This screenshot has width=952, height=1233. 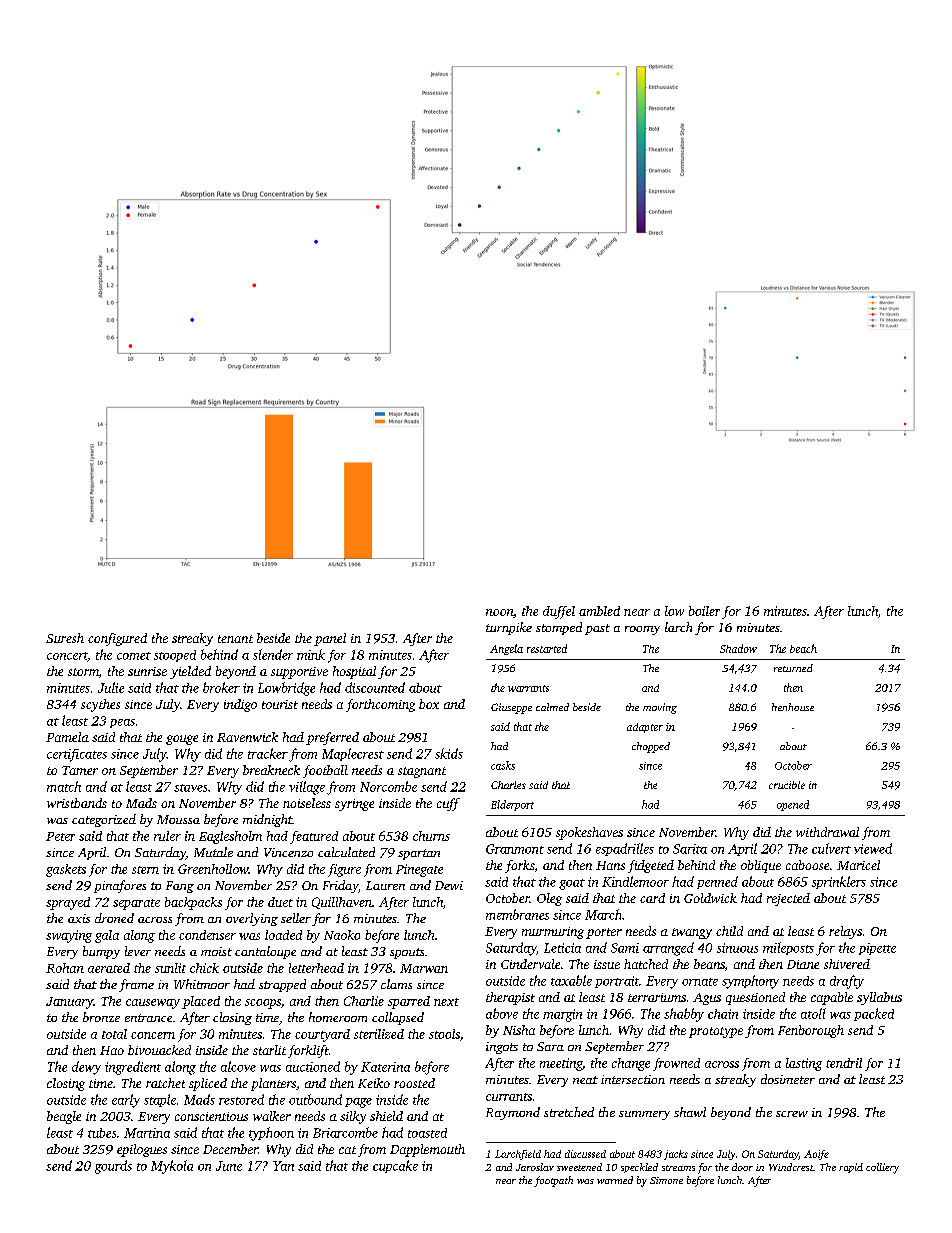 What do you see at coordinates (511, 708) in the screenshot?
I see `Giuseppe` at bounding box center [511, 708].
